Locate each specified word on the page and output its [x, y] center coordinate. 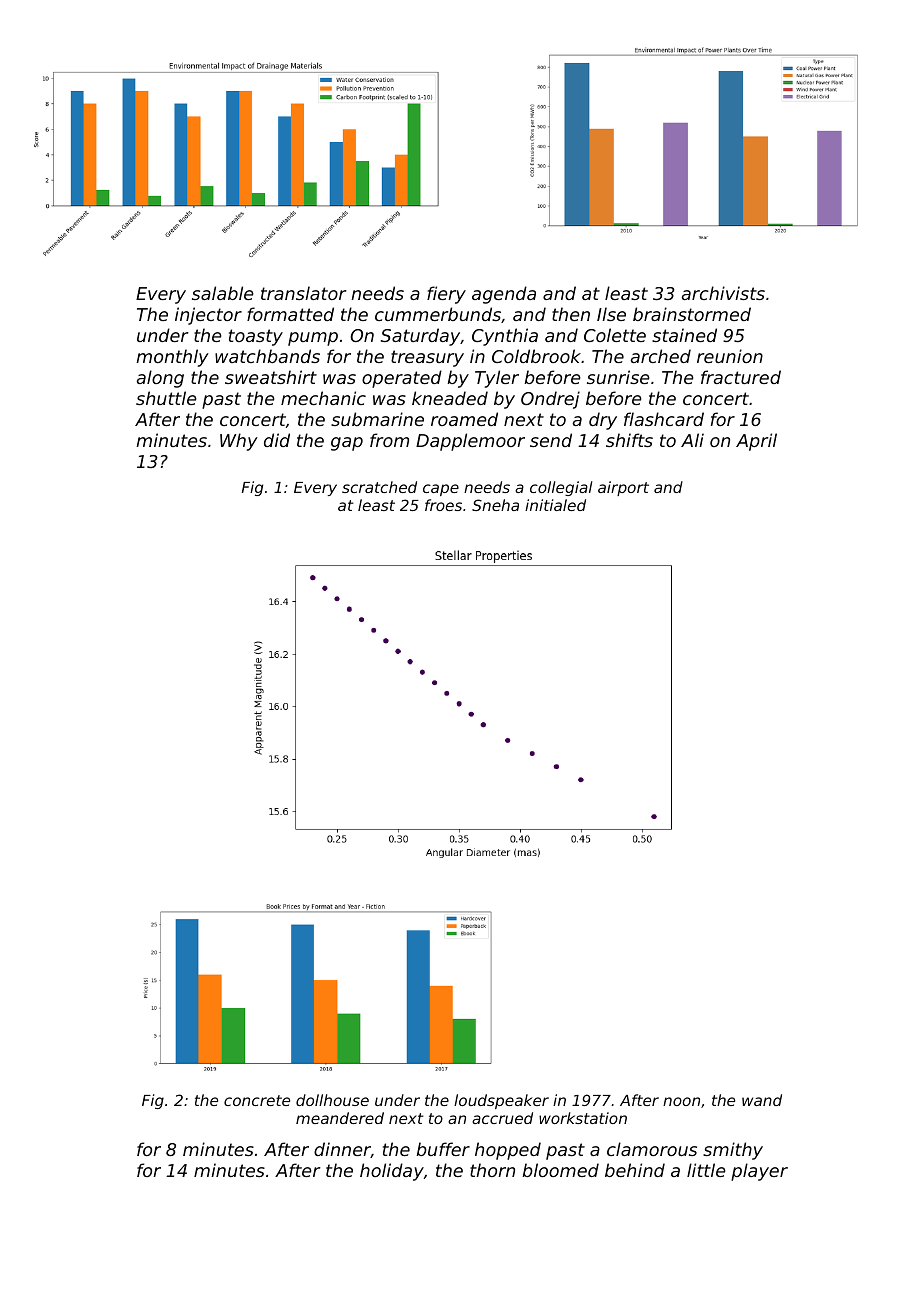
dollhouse [332, 1100]
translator [304, 293]
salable [223, 293]
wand [762, 1100]
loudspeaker [501, 1101]
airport [623, 488]
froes [443, 505]
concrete [257, 1100]
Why [239, 442]
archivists [723, 293]
